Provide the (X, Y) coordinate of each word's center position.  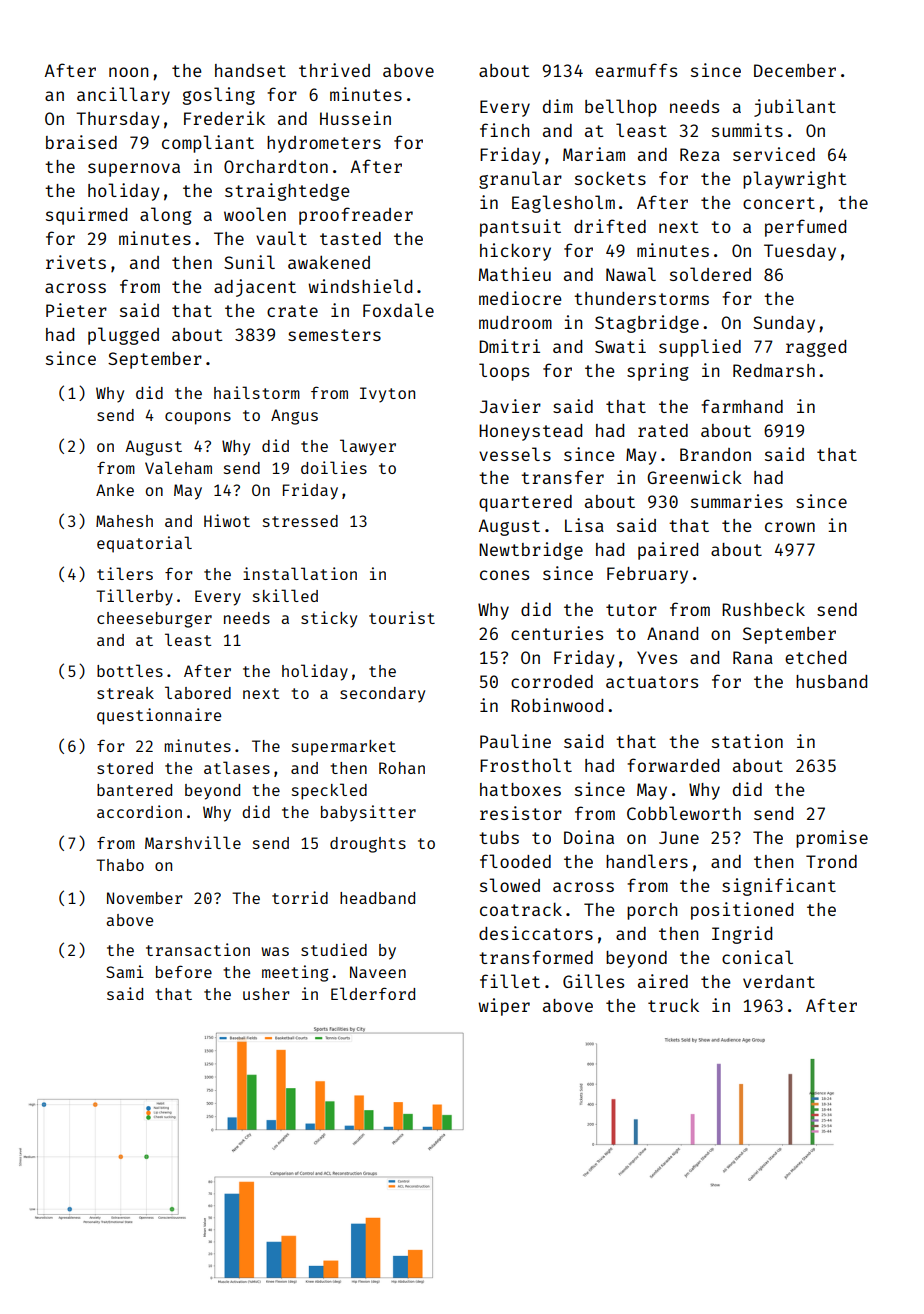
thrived (334, 70)
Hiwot (227, 520)
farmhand (742, 406)
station (747, 741)
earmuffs (636, 70)
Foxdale (398, 310)
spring (658, 372)
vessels (515, 454)
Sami (125, 971)
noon (128, 72)
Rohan (402, 768)
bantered (134, 790)
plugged (123, 336)
